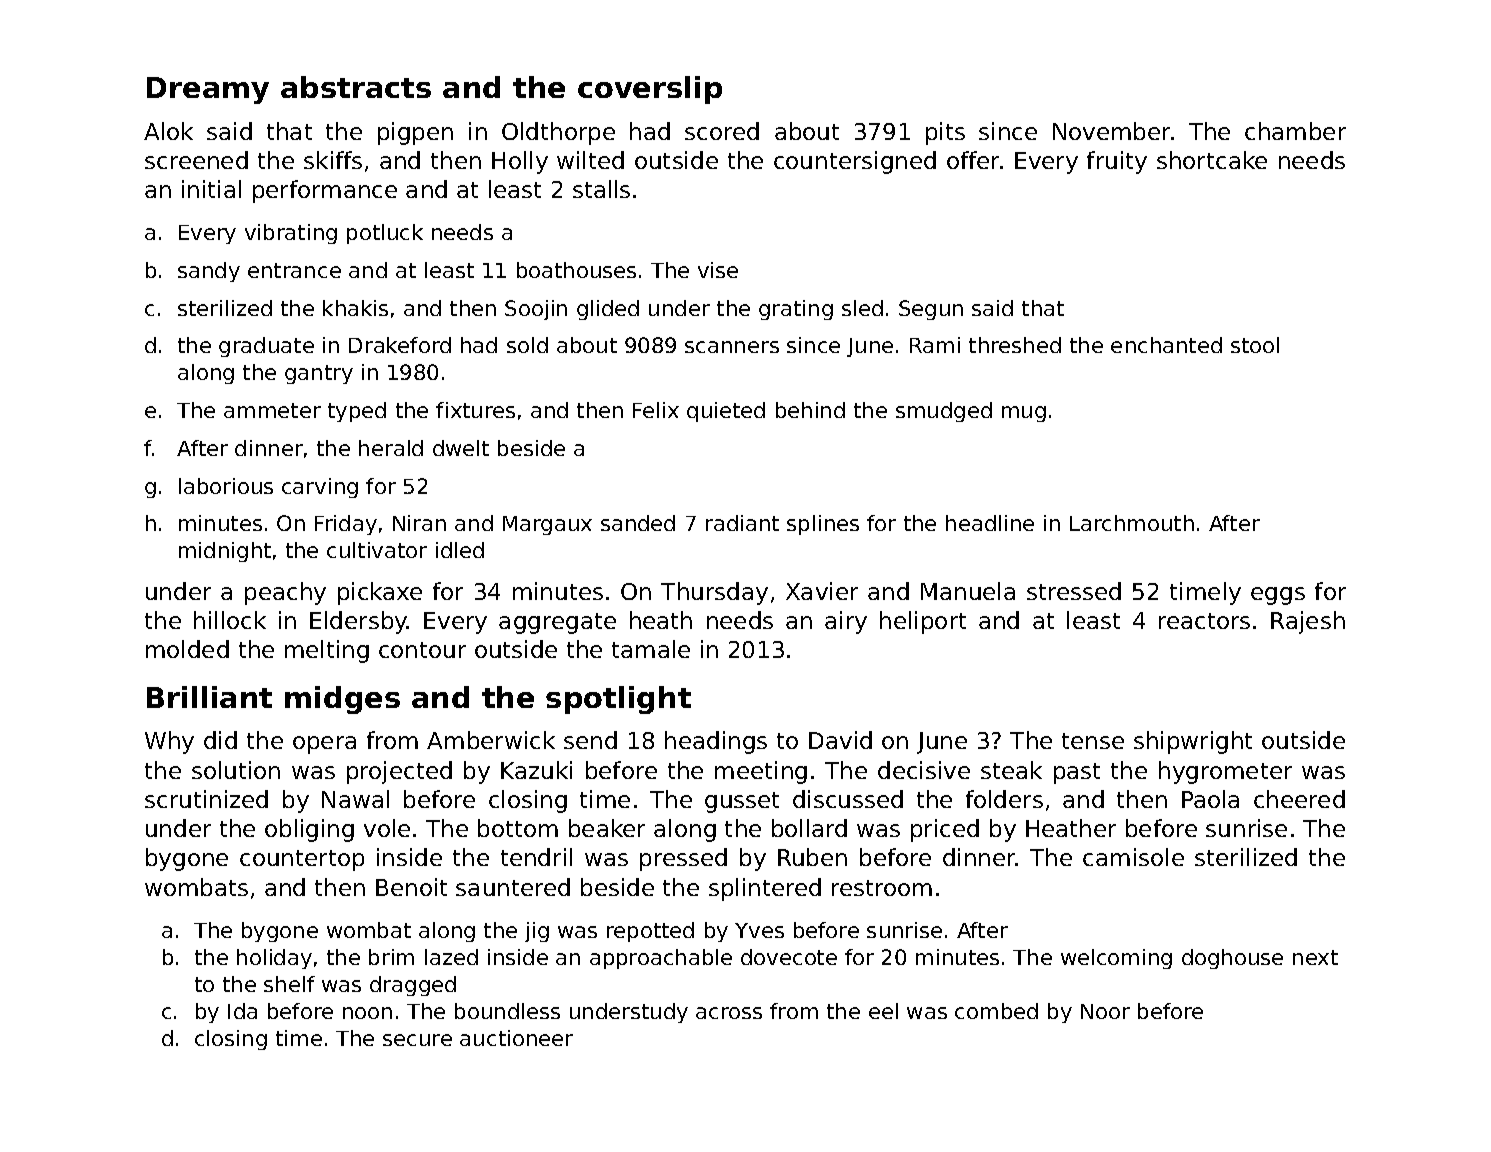 Image resolution: width=1491 pixels, height=1152 pixels. Describe the element at coordinates (320, 488) in the screenshot. I see `carving` at that location.
